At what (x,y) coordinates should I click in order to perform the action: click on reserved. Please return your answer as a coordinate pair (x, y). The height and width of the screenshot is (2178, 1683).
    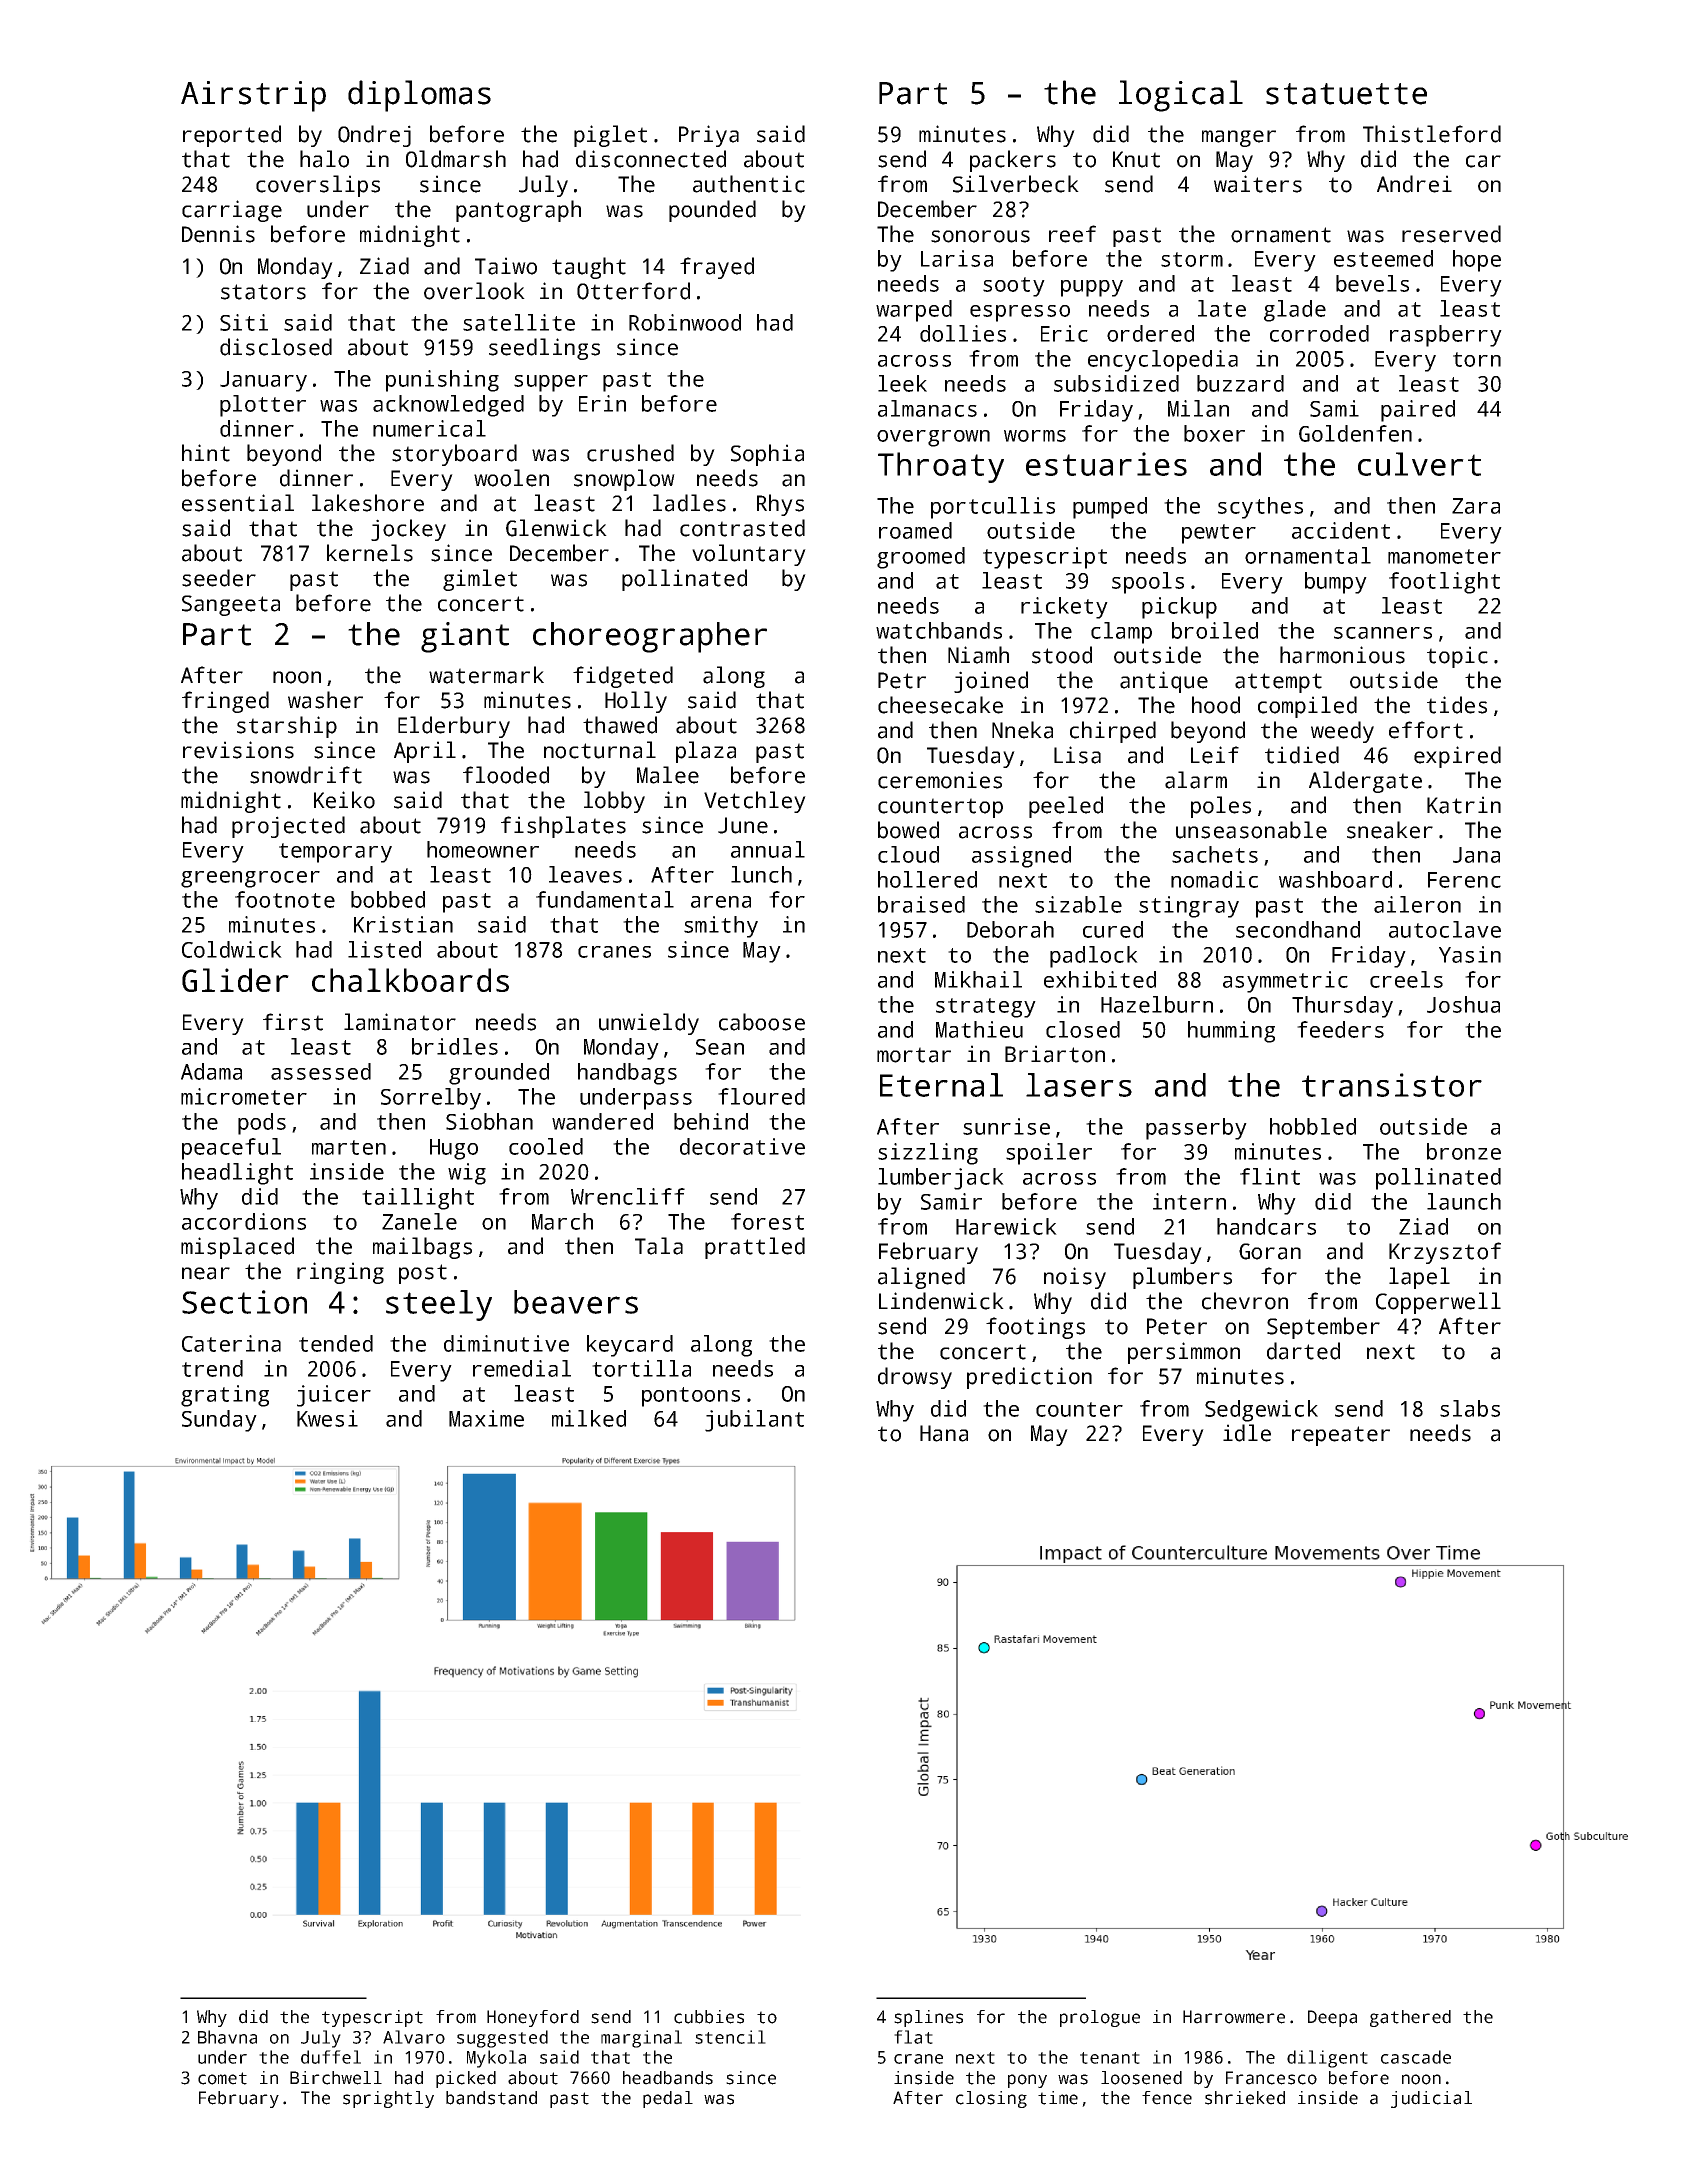
    Looking at the image, I should click on (1451, 234).
